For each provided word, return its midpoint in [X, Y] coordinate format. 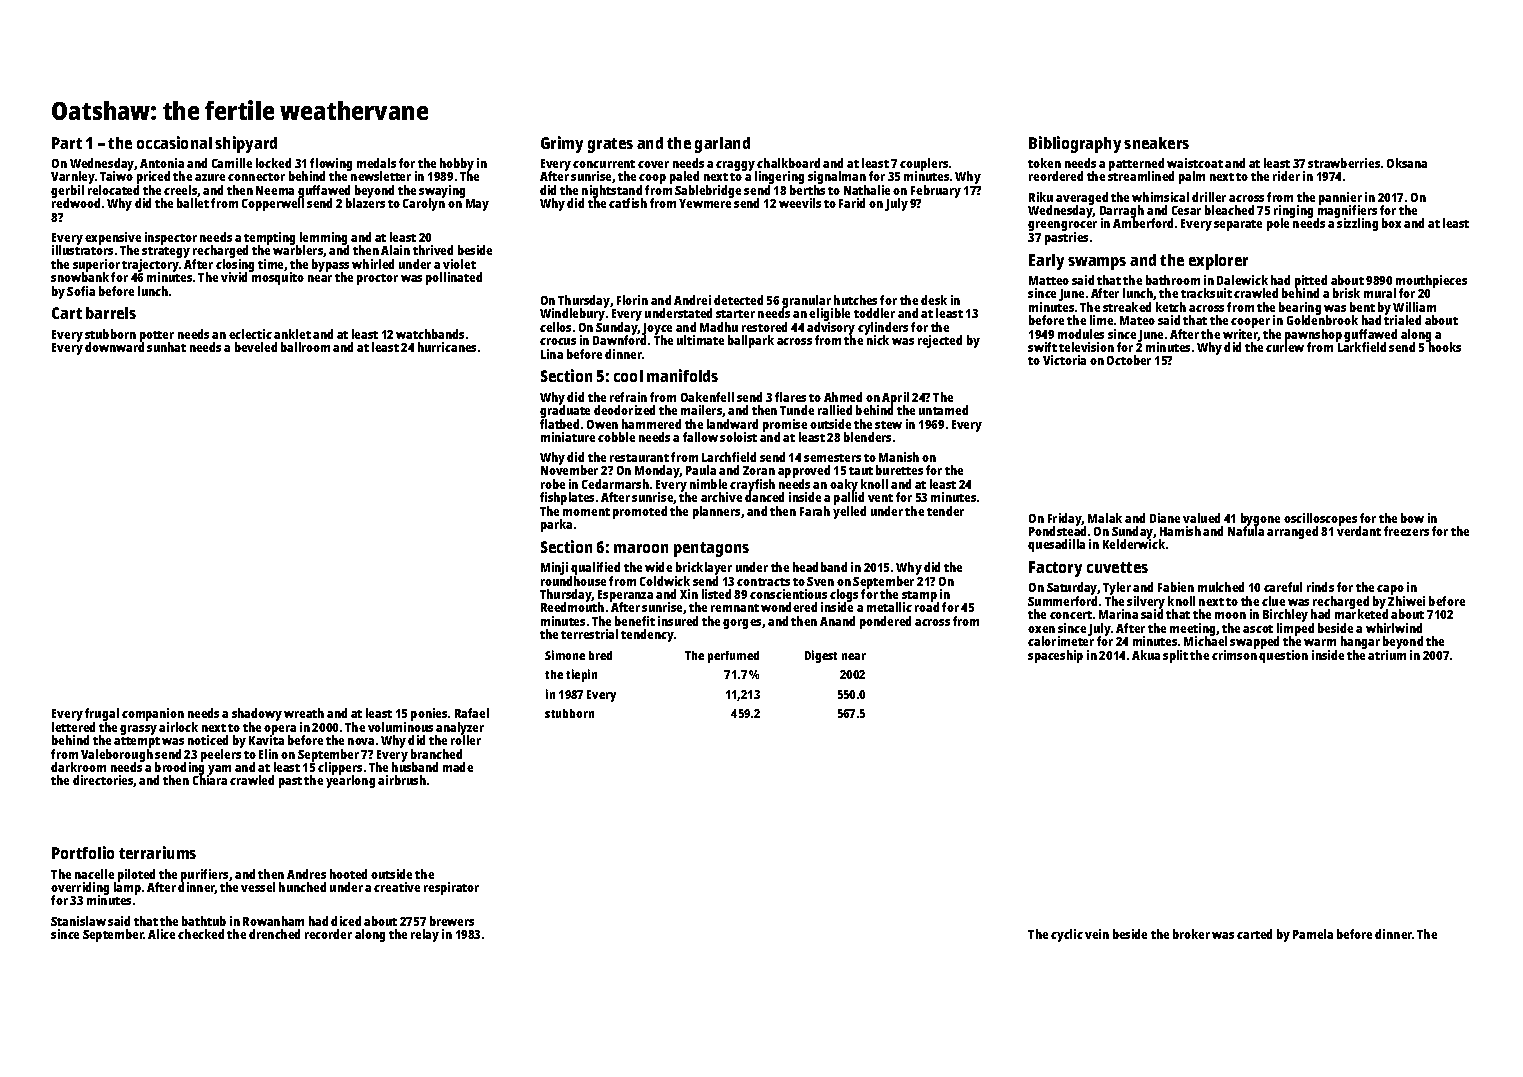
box [1391, 223]
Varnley [73, 177]
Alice [161, 934]
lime [1101, 320]
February [936, 191]
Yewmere [705, 203]
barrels [111, 313]
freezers [1406, 531]
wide [658, 567]
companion [153, 714]
